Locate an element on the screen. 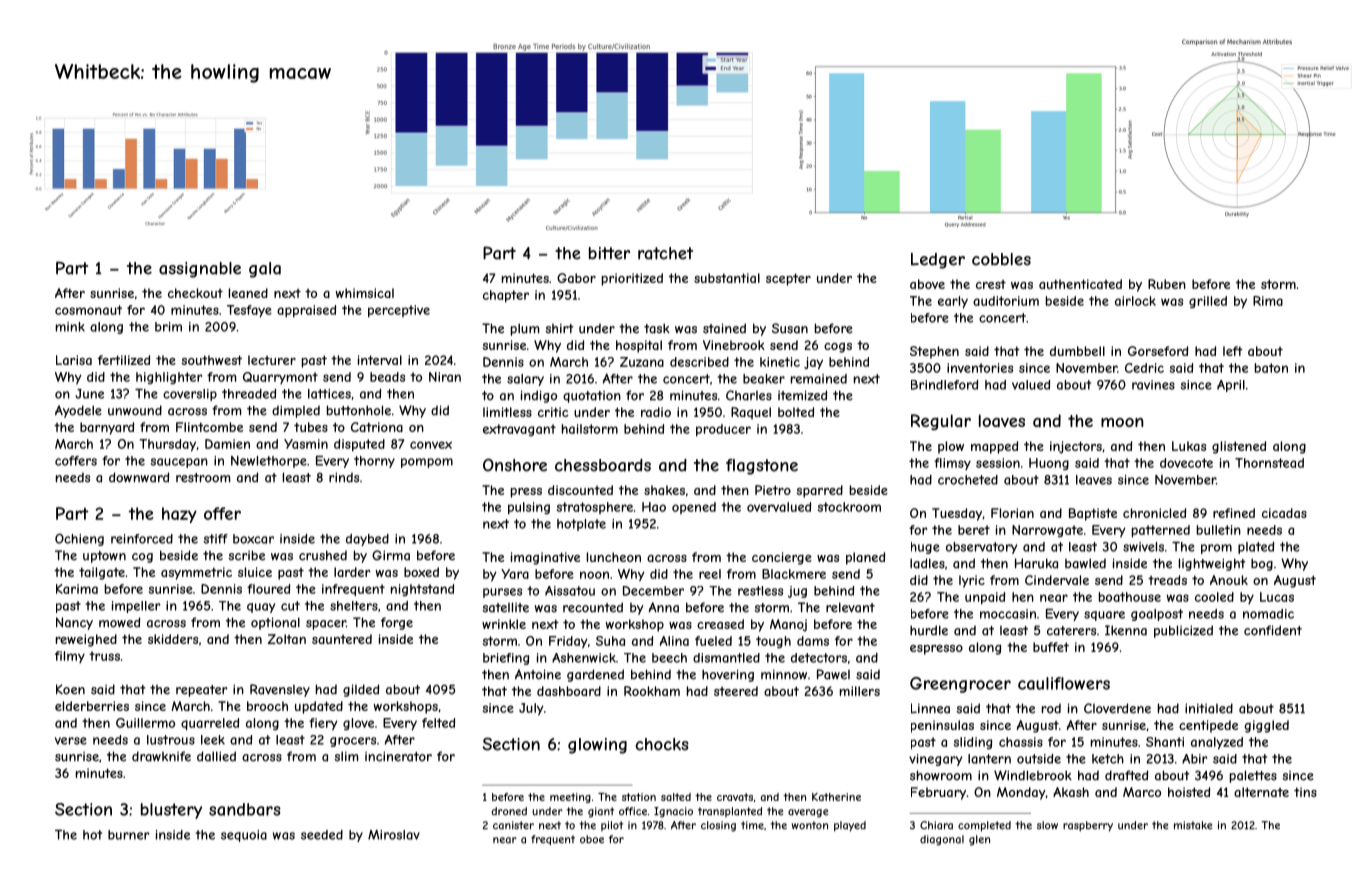 This screenshot has height=887, width=1372. Gorseford is located at coordinates (1158, 351).
